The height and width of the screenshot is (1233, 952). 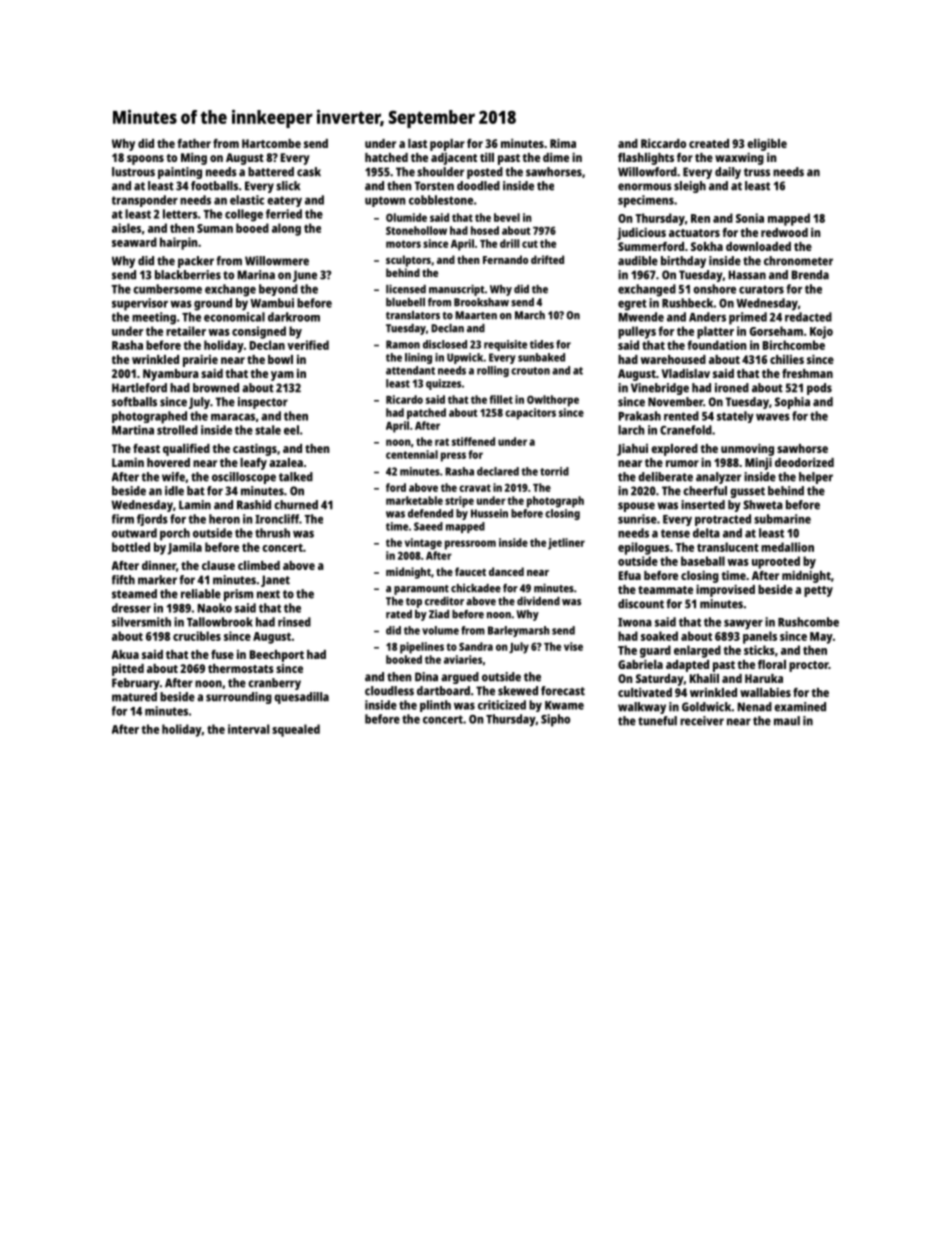 What do you see at coordinates (421, 590) in the screenshot?
I see `paramount` at bounding box center [421, 590].
